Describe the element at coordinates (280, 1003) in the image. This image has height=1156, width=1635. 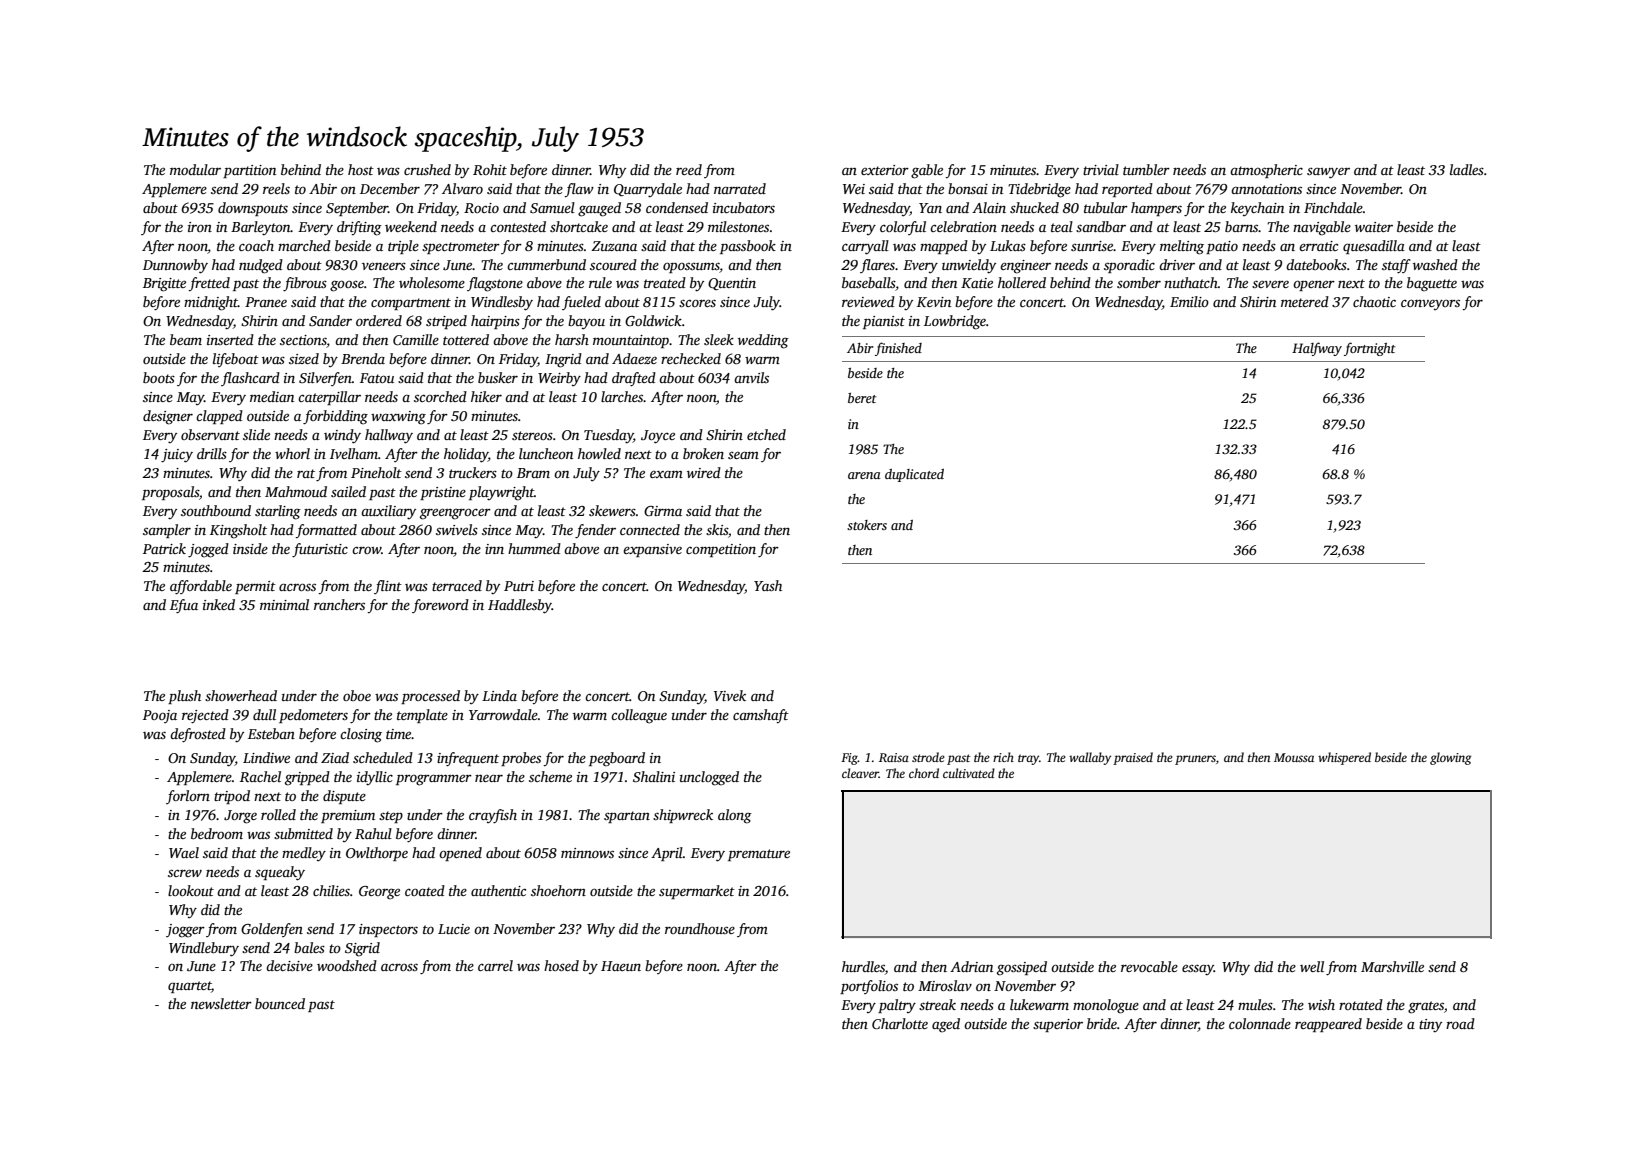
I see `bounced` at that location.
